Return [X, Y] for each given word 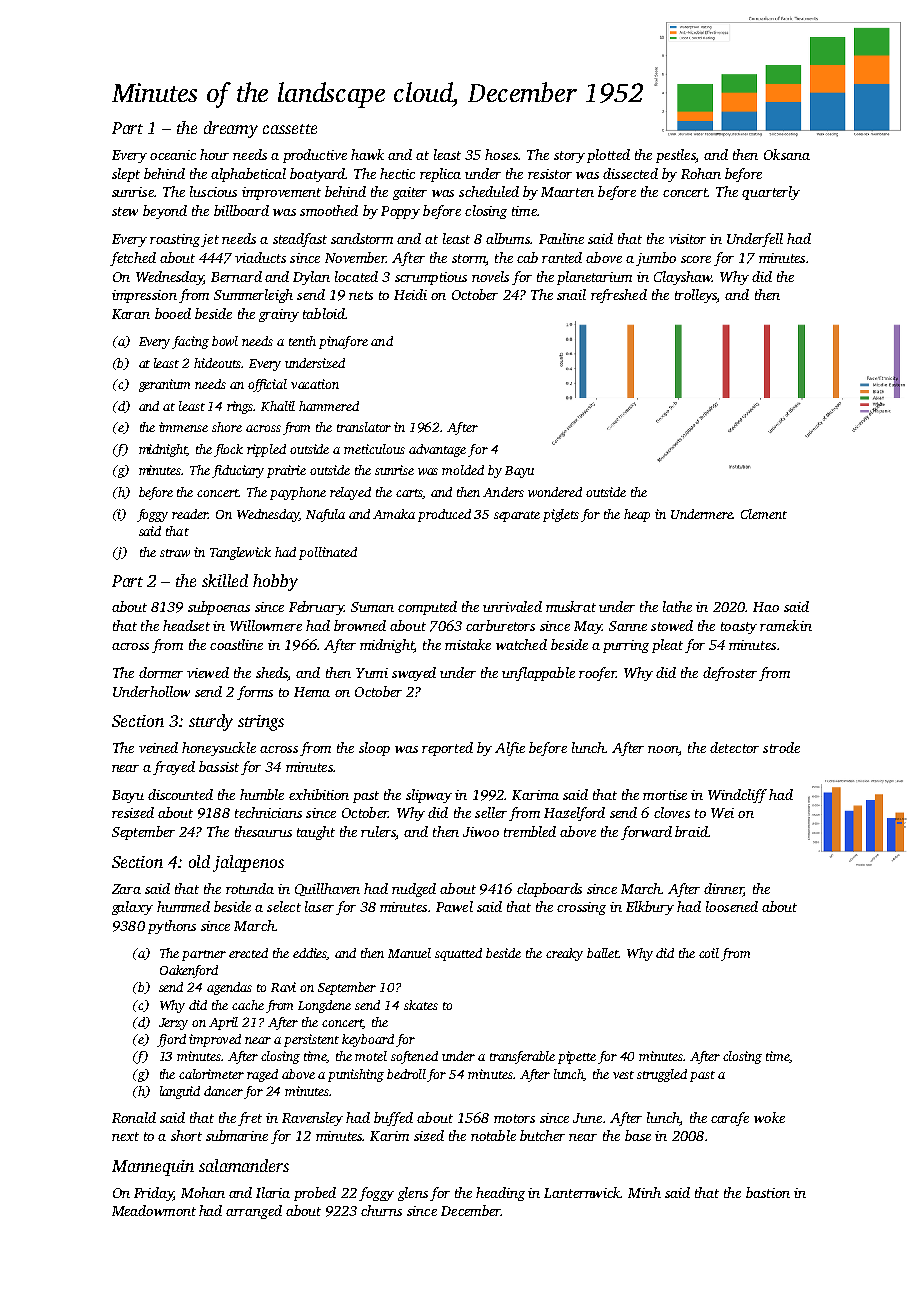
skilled [225, 580]
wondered [555, 492]
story [569, 157]
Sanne [628, 626]
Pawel [454, 906]
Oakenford [189, 971]
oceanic [173, 155]
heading [500, 1194]
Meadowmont [154, 1210]
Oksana [787, 154]
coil [709, 953]
